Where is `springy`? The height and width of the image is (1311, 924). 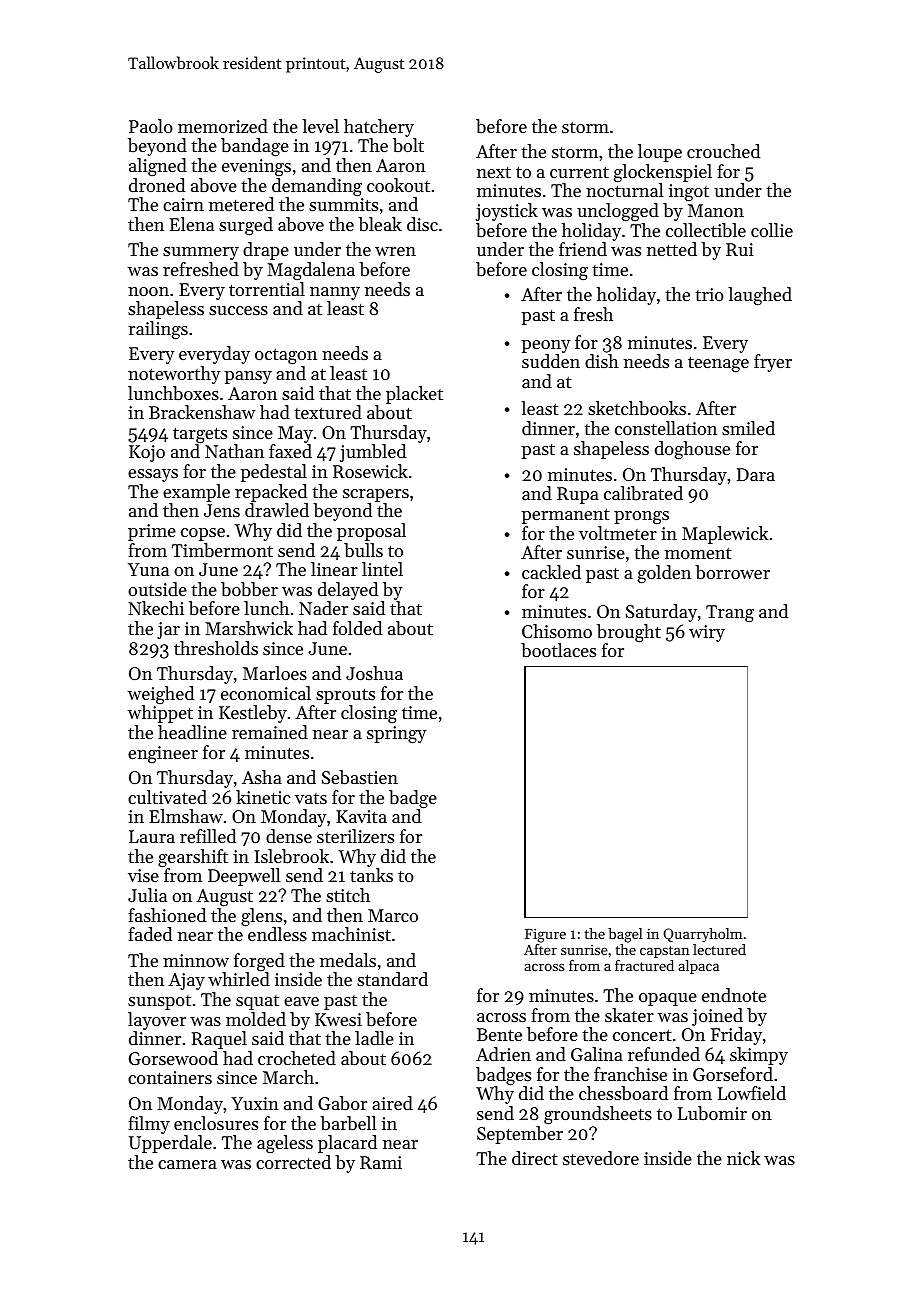
springy is located at coordinates (397, 734).
